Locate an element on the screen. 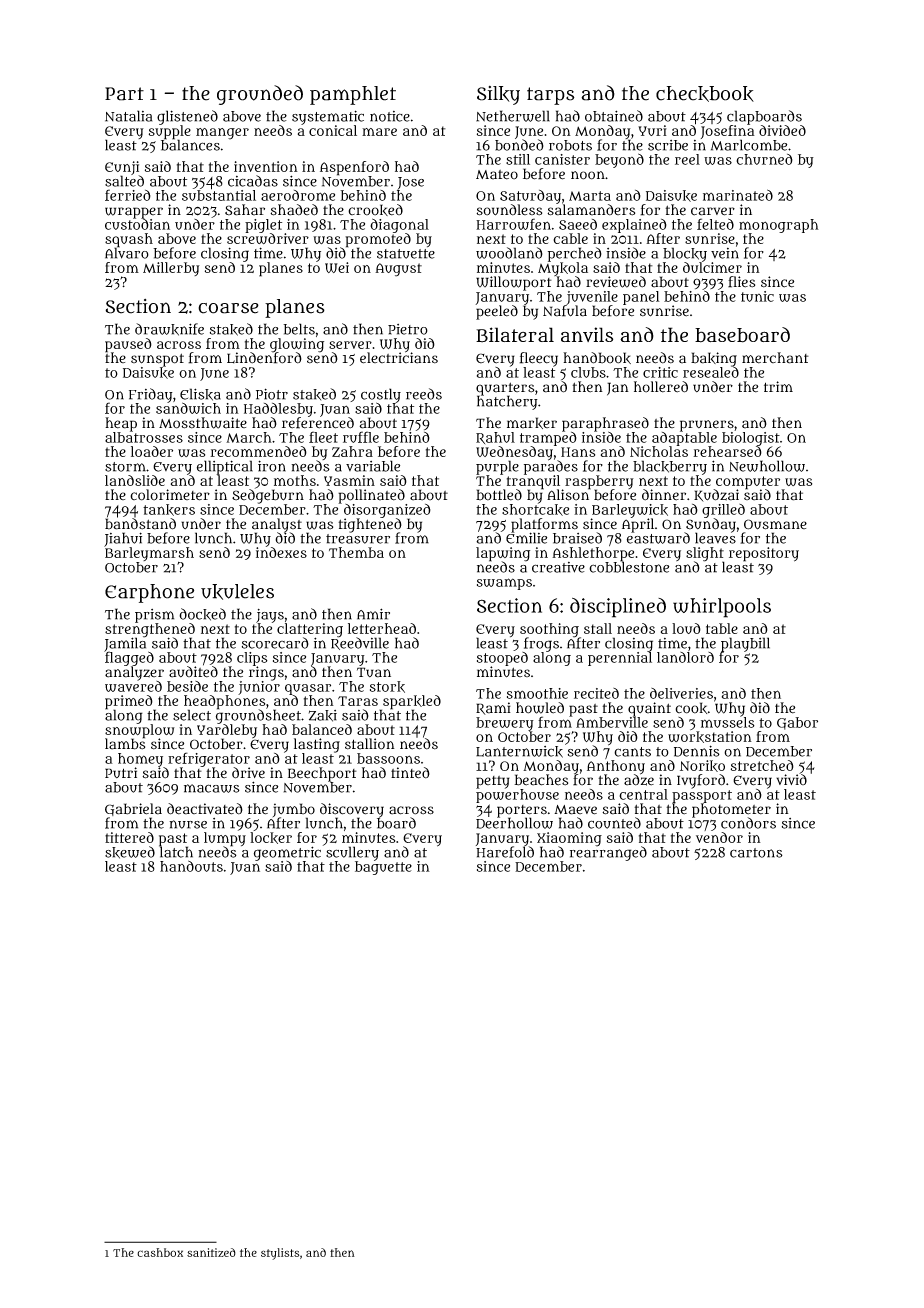 The width and height of the screenshot is (924, 1308). Dennis is located at coordinates (697, 751).
